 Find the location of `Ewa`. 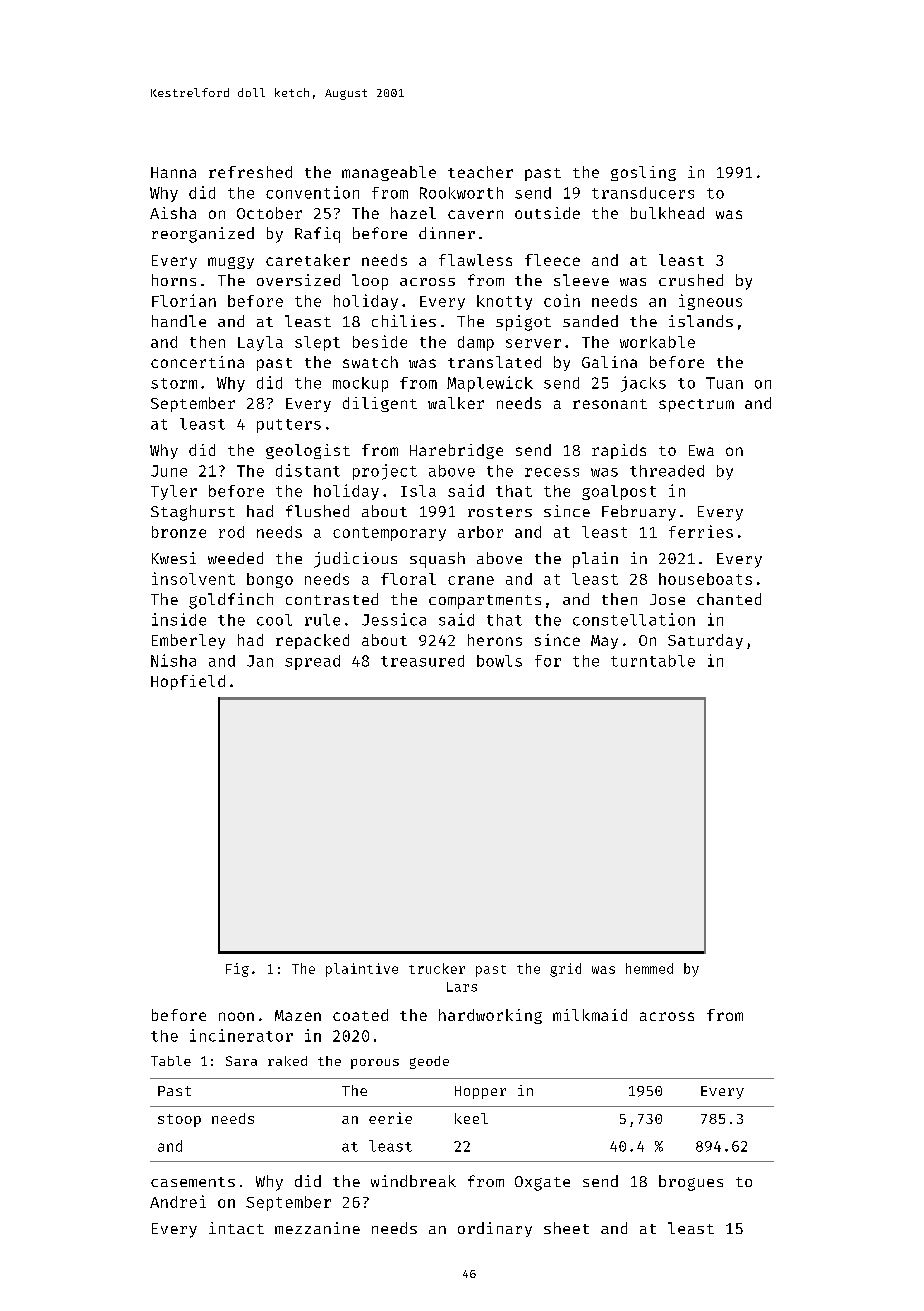

Ewa is located at coordinates (701, 450).
